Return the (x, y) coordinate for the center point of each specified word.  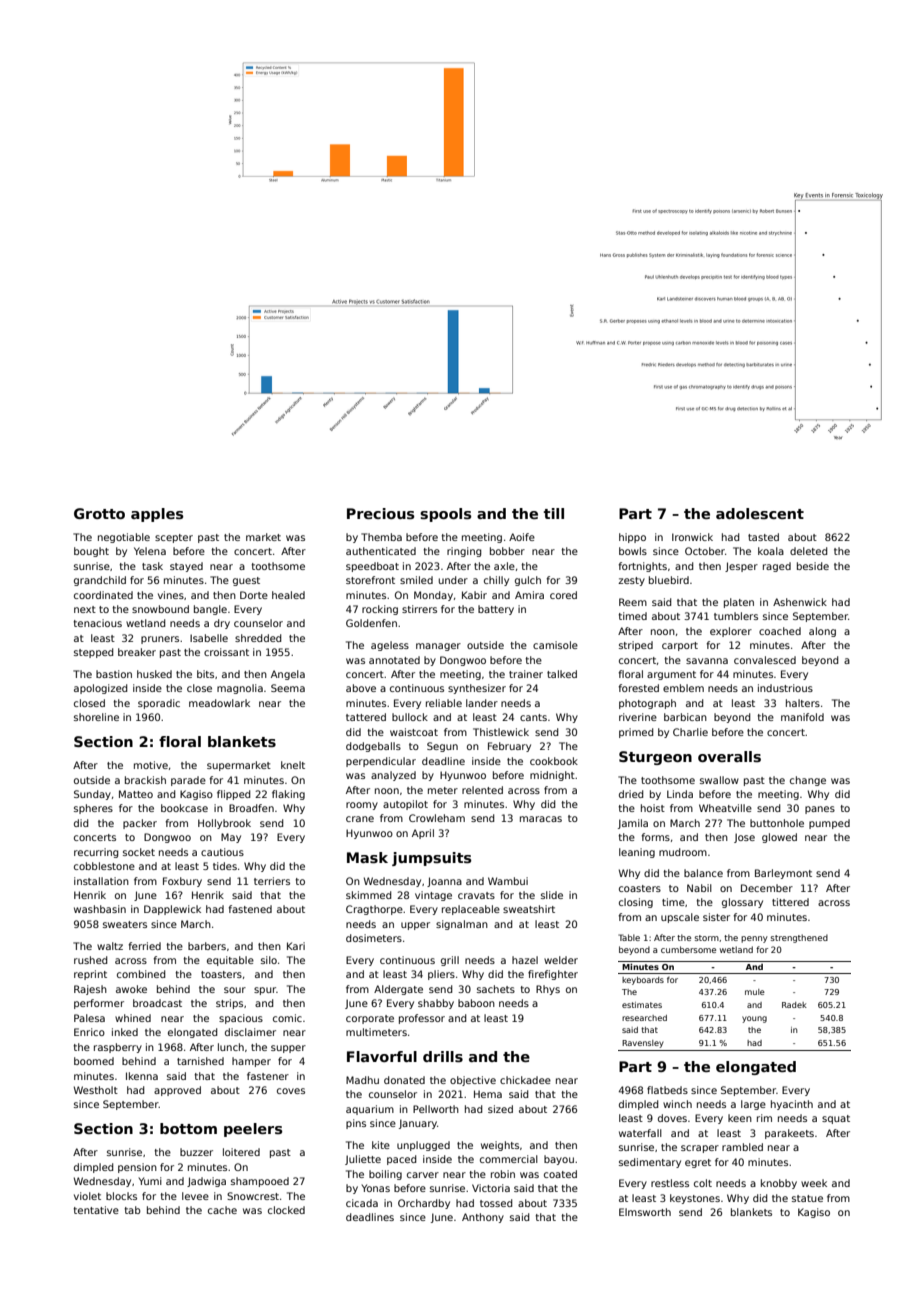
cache (222, 1210)
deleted (809, 551)
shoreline (96, 717)
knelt (293, 765)
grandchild (100, 581)
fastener (268, 1076)
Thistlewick (501, 732)
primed (636, 733)
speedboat (372, 567)
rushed (91, 960)
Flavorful (382, 1056)
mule (755, 992)
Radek (794, 1005)
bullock (410, 717)
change (808, 781)
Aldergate (398, 990)
